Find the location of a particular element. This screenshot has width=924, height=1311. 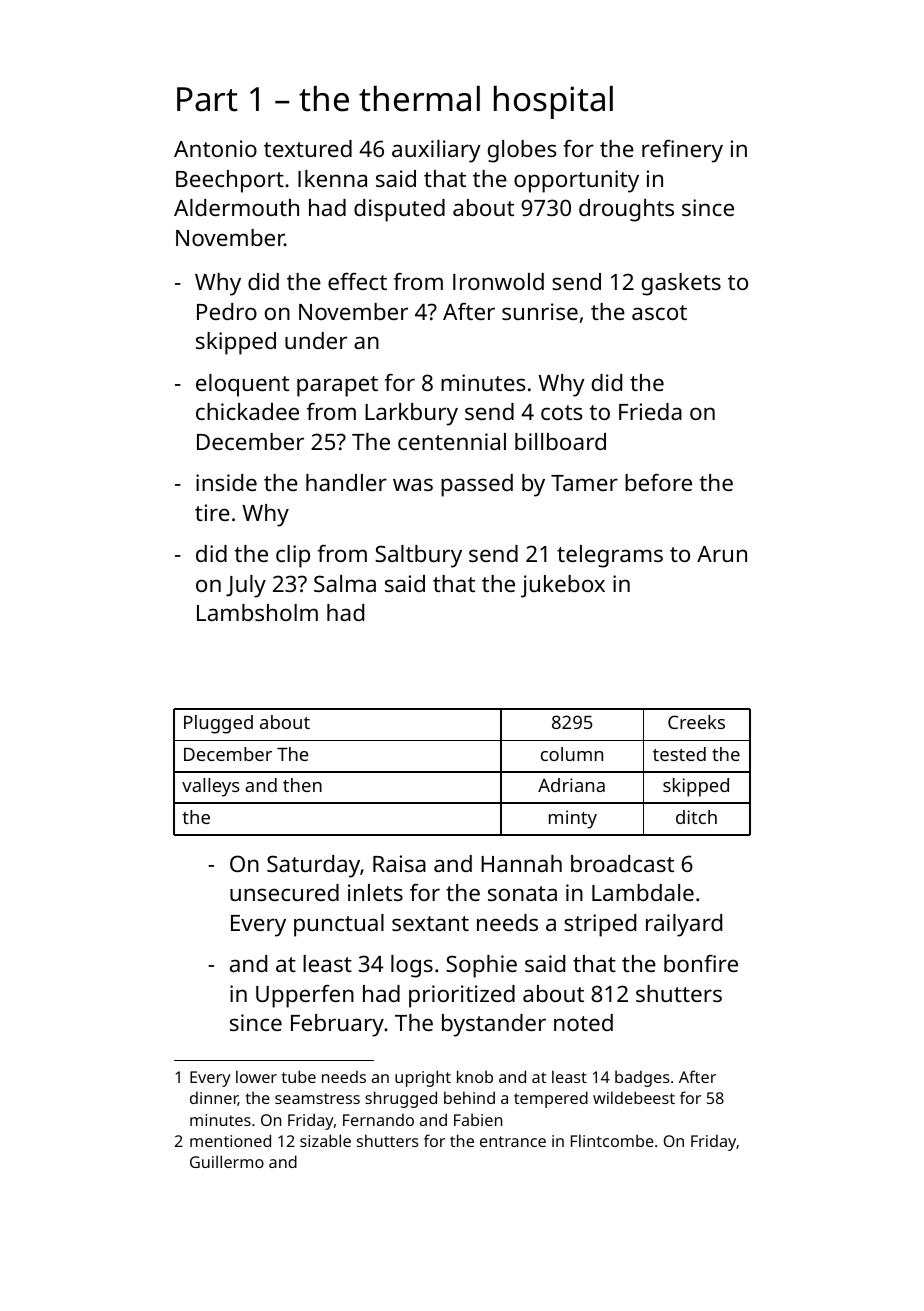

railyard is located at coordinates (684, 925).
